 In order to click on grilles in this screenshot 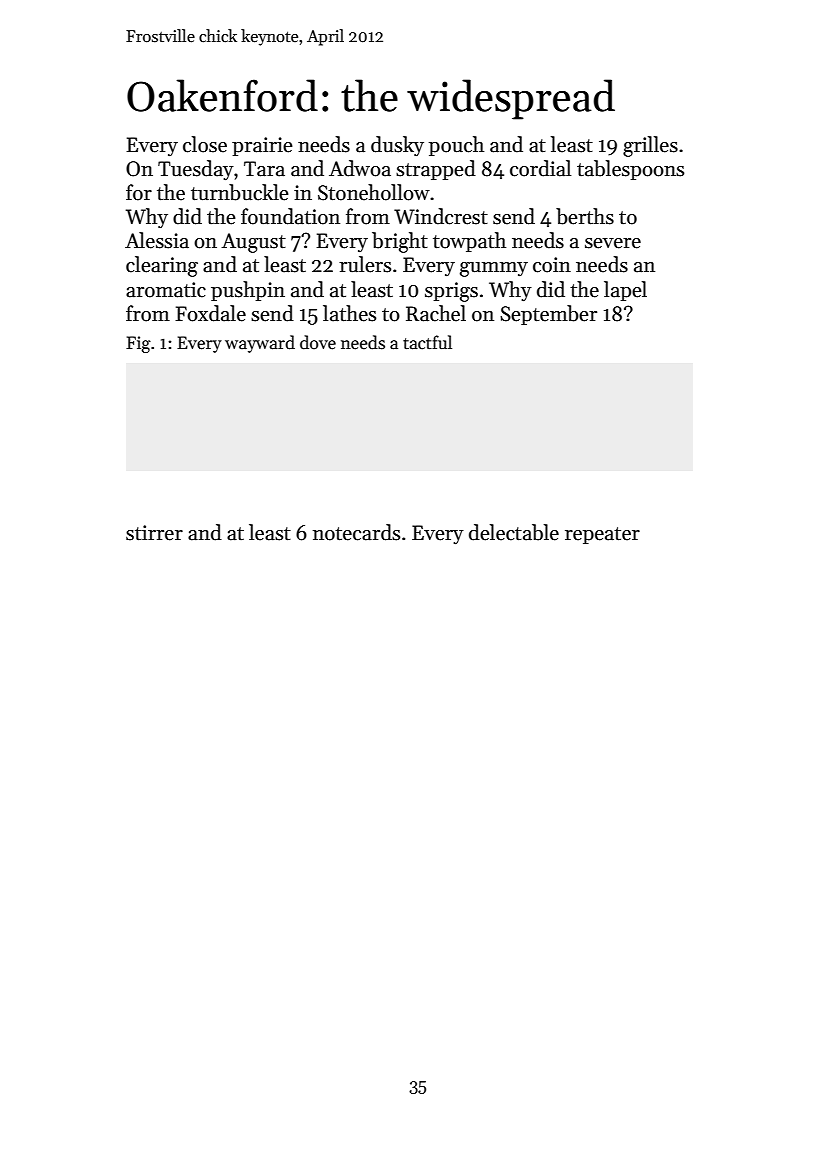, I will do `click(650, 146)`.
